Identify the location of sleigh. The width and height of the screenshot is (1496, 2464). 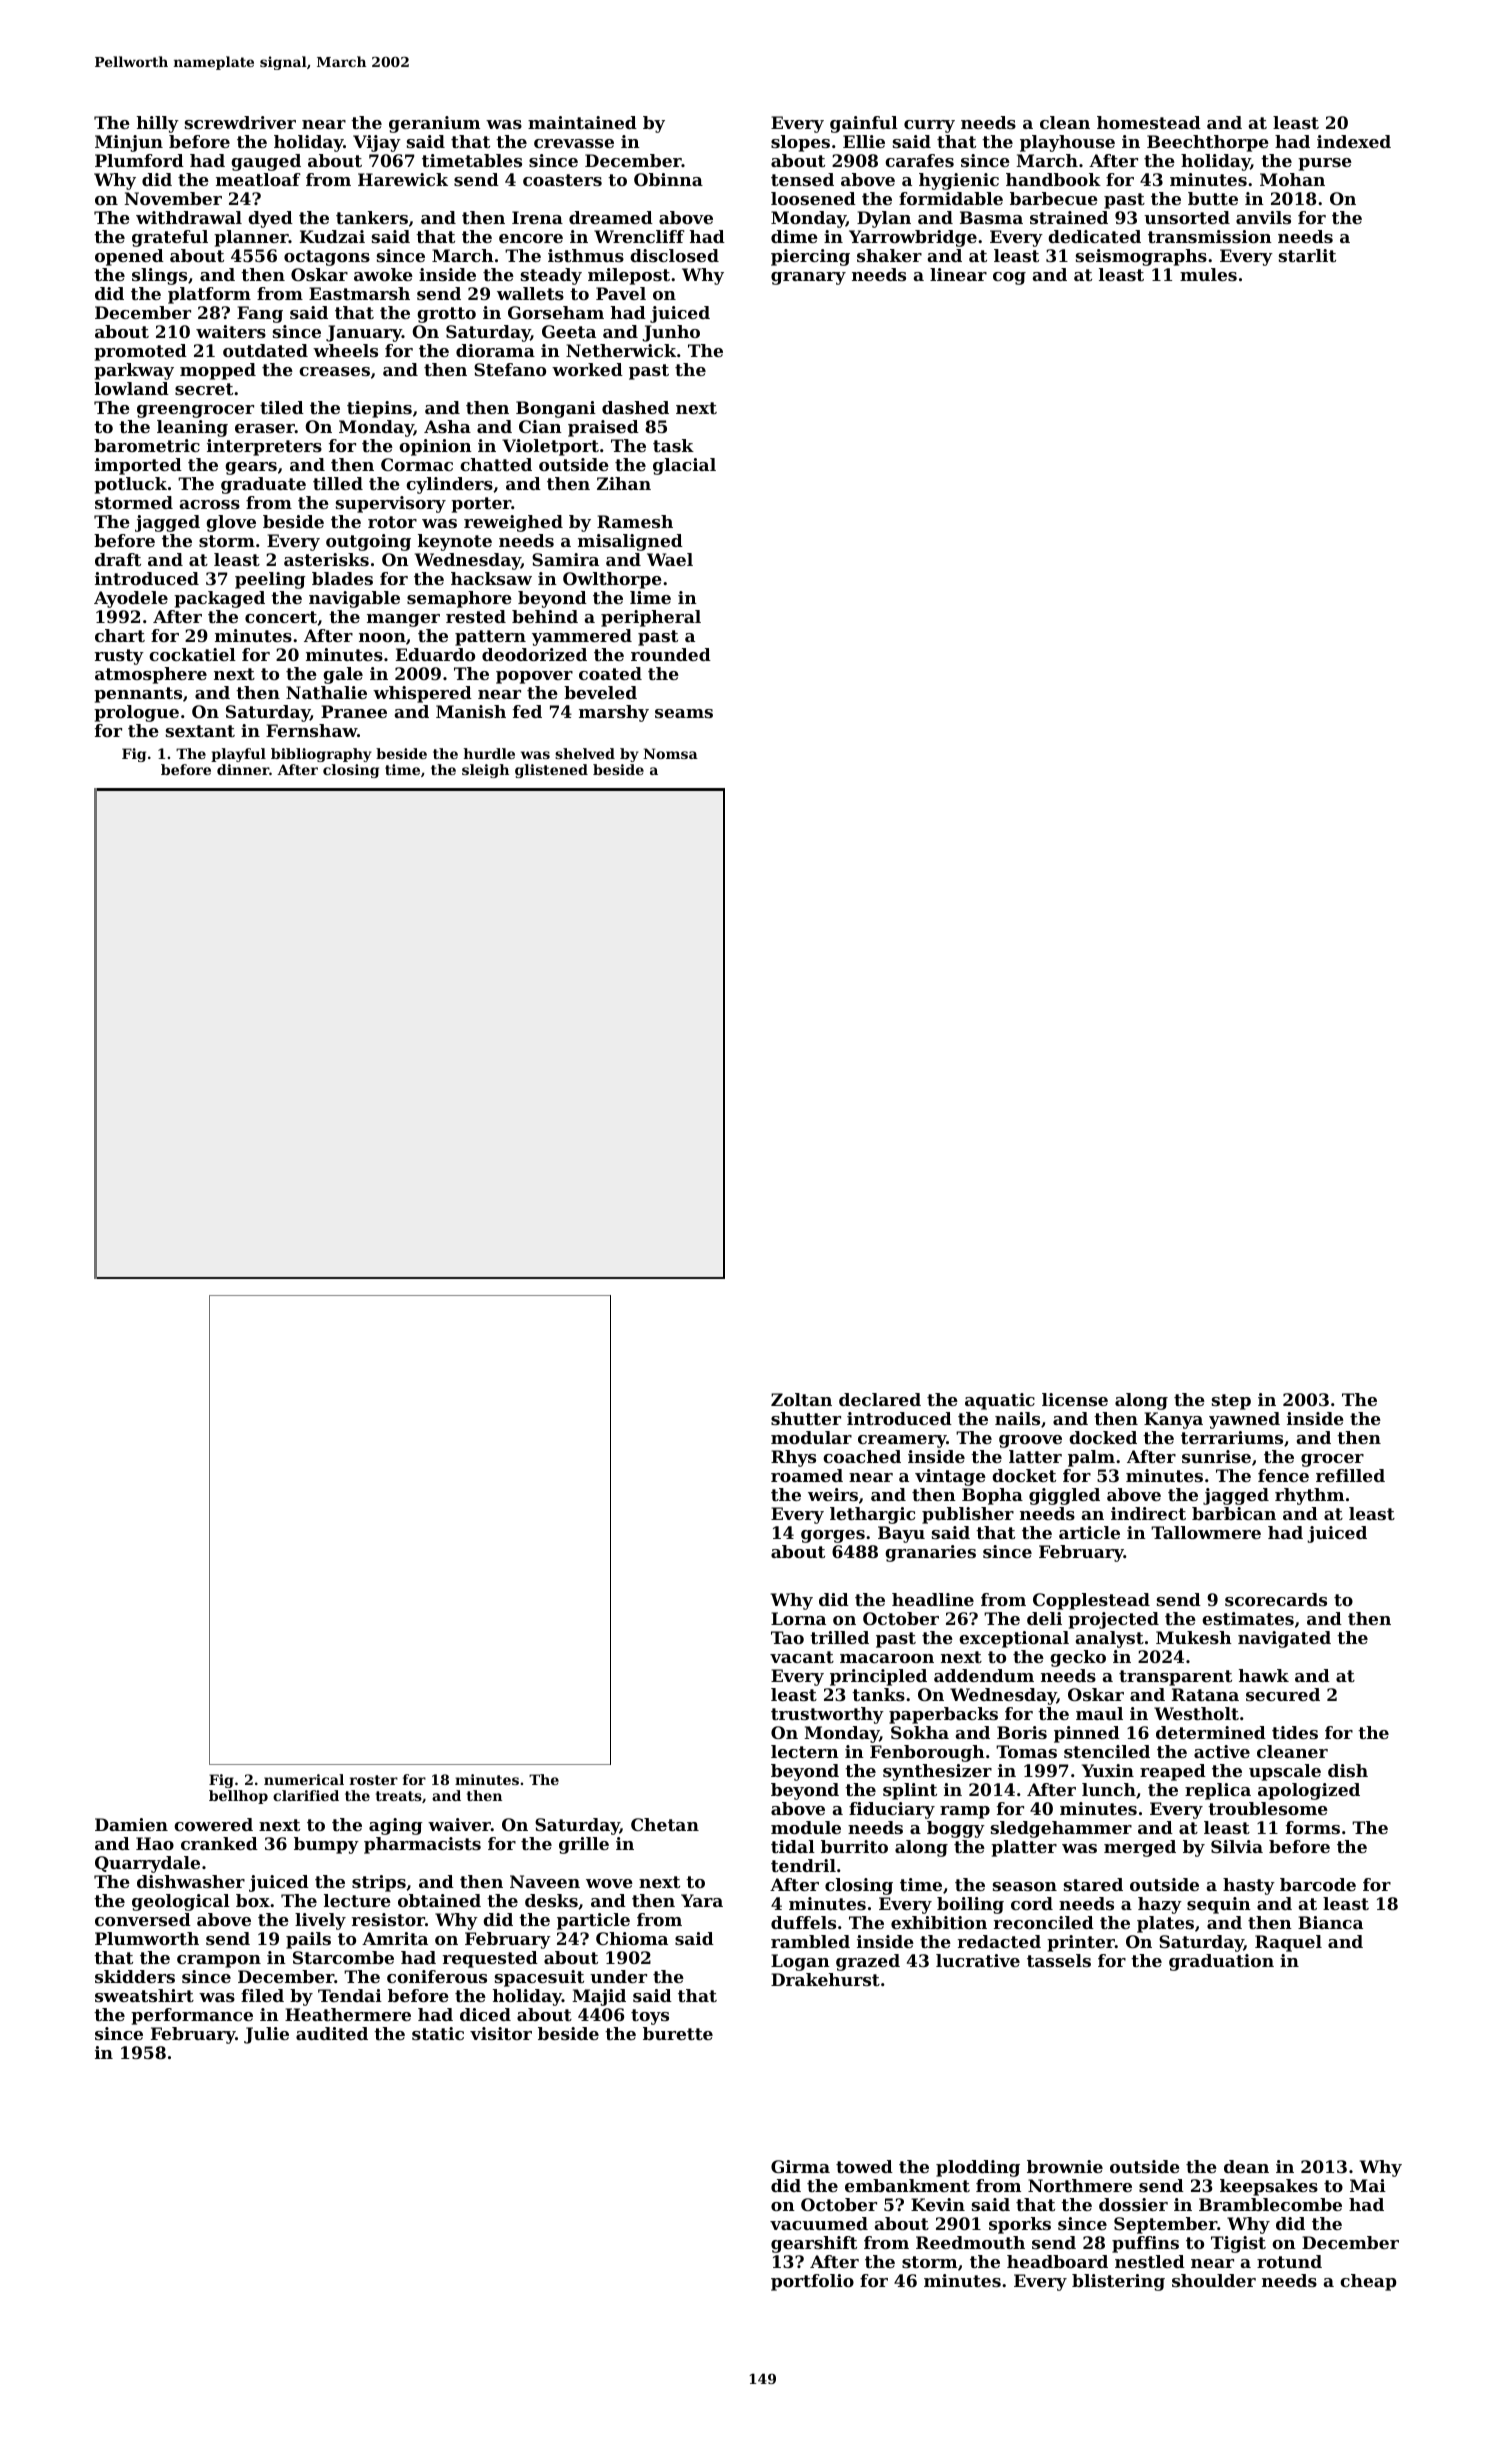
(485, 771).
